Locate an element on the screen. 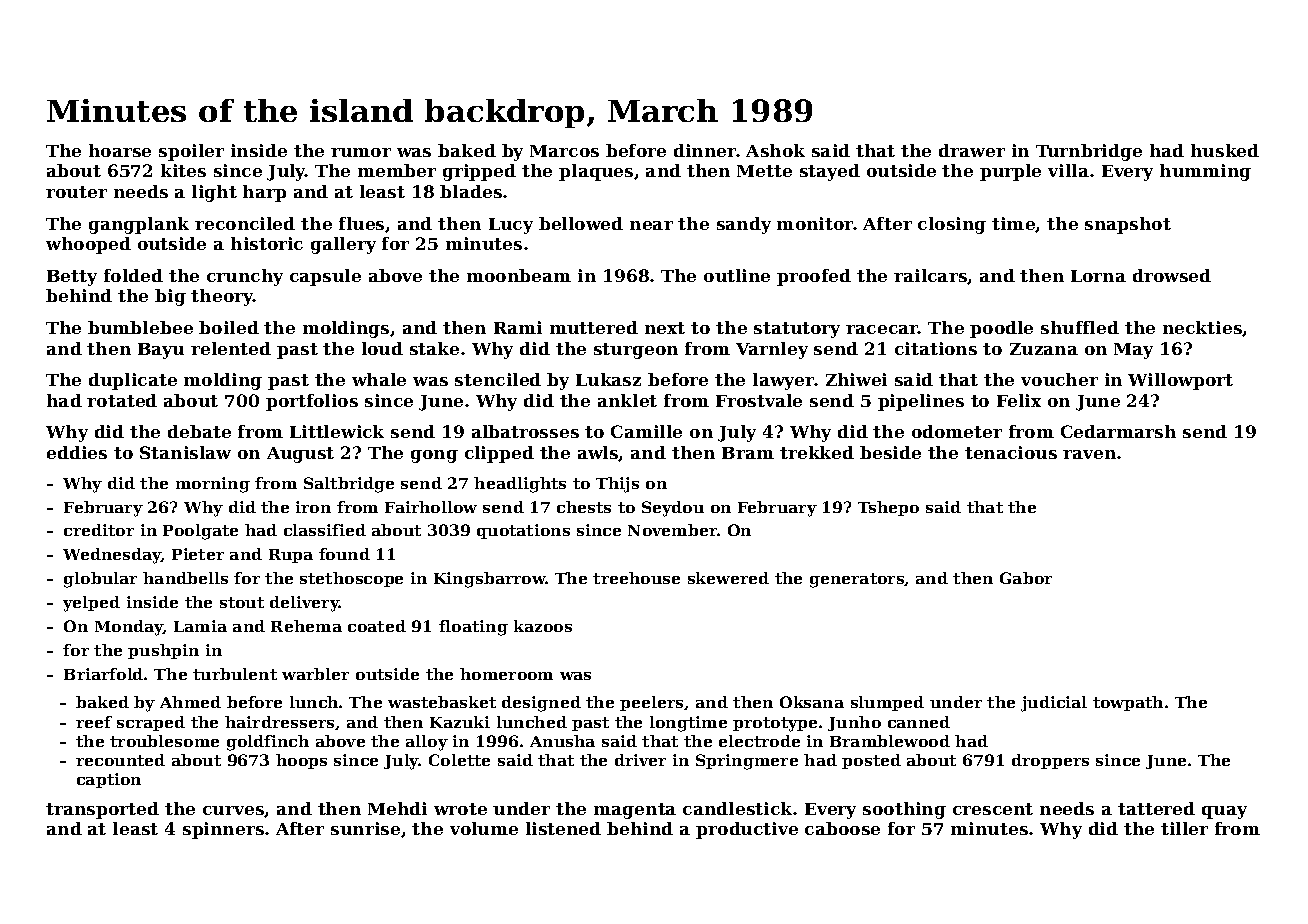  villa is located at coordinates (1068, 170).
